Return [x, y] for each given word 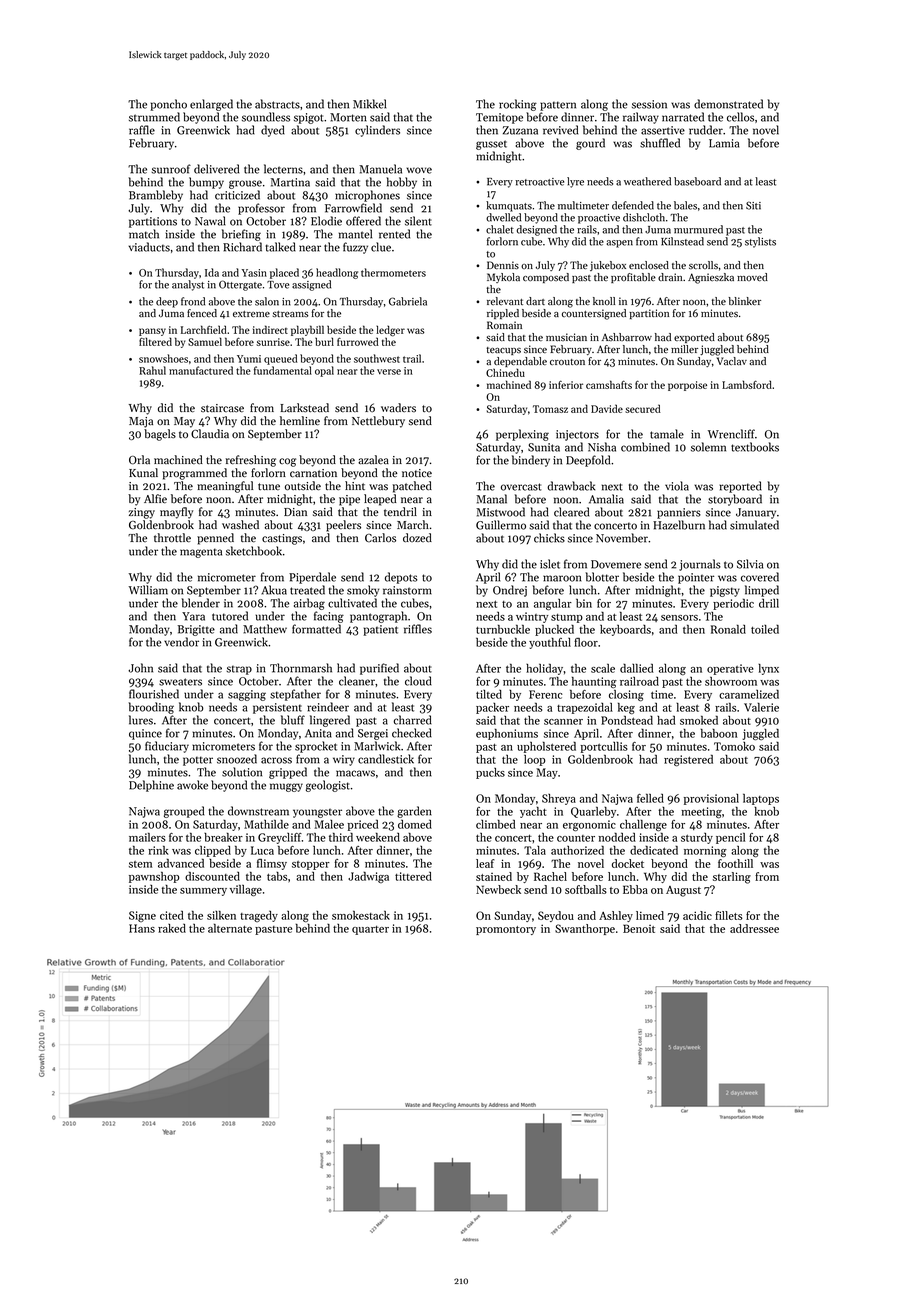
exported [694, 338]
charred [412, 720]
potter [198, 761]
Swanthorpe [585, 929]
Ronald [728, 629]
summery [203, 892]
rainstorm [407, 590]
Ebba [635, 889]
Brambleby [156, 196]
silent [418, 221]
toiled [765, 629]
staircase [222, 408]
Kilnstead [682, 241]
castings [282, 539]
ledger [390, 331]
